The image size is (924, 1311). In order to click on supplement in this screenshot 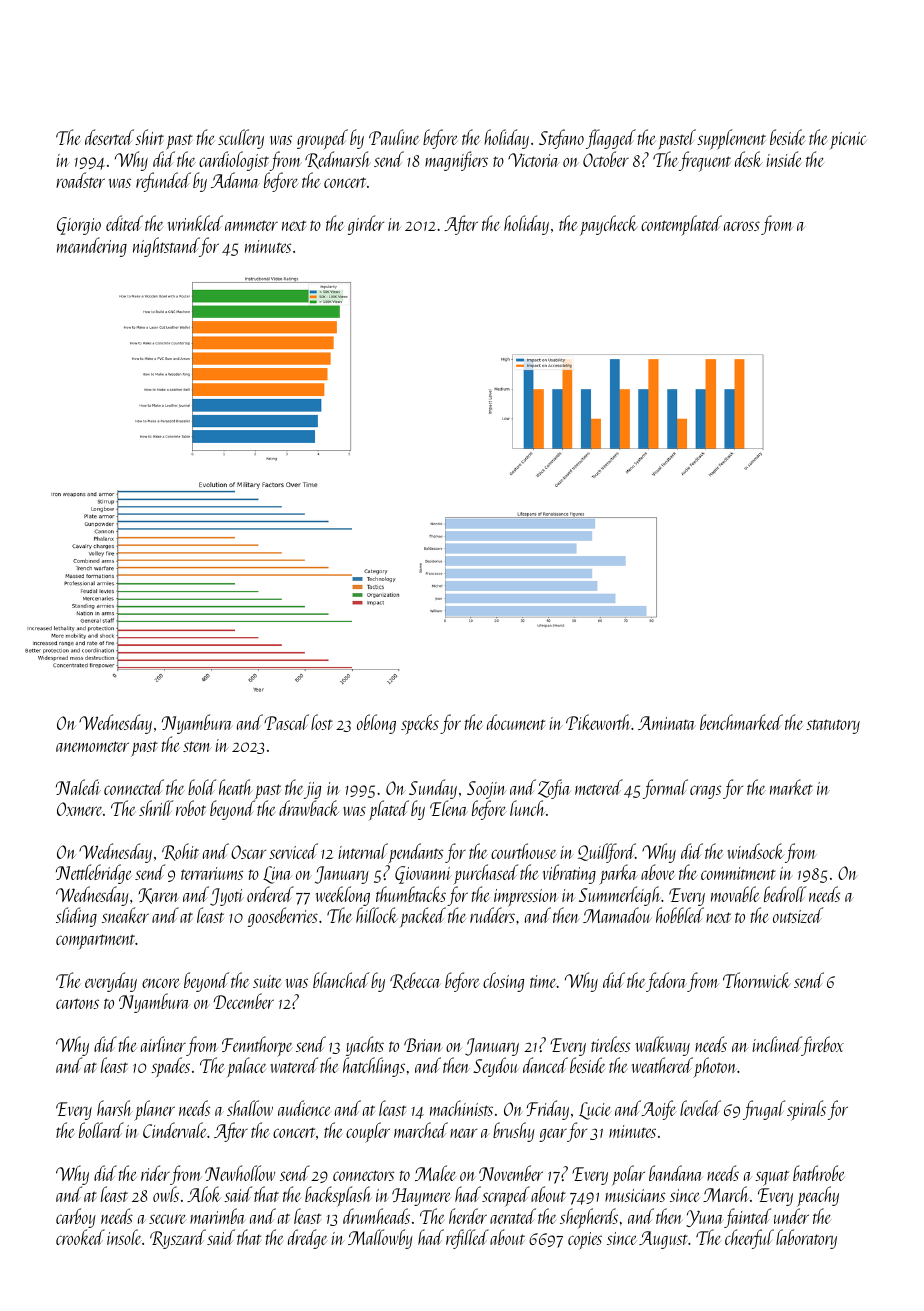, I will do `click(731, 139)`.
